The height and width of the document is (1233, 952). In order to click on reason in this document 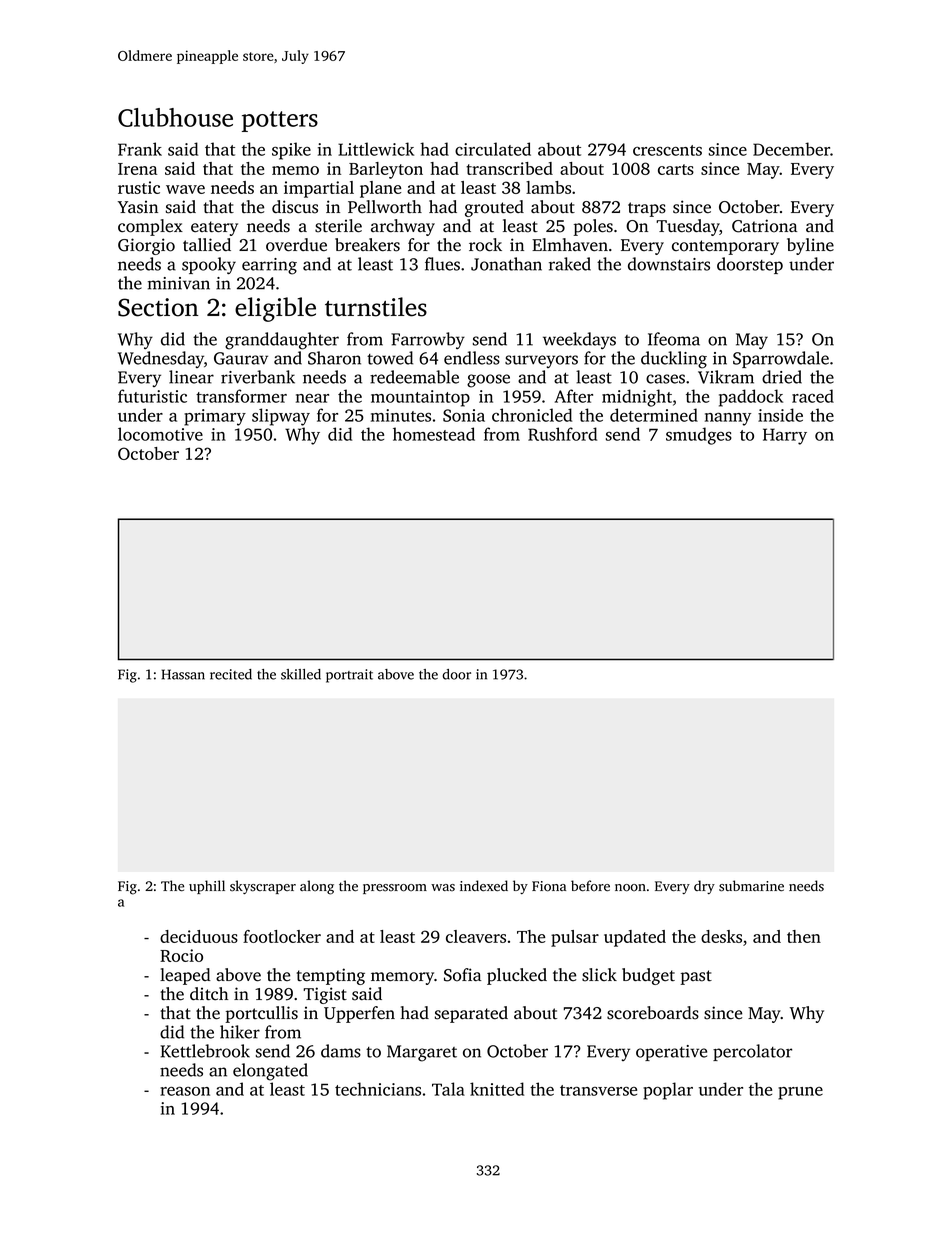, I will do `click(185, 1091)`.
